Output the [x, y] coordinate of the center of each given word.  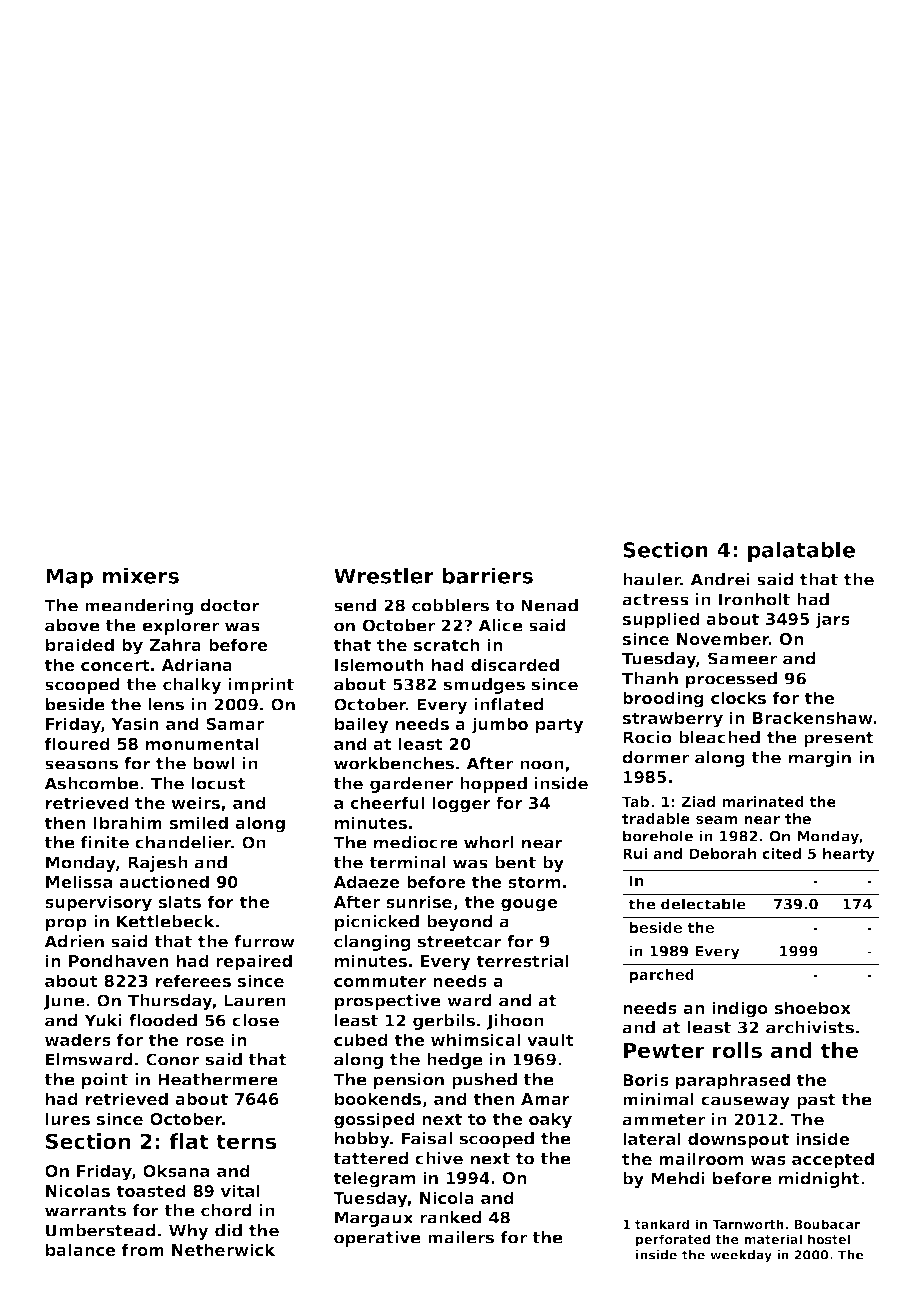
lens [166, 704]
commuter [380, 981]
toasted [151, 1190]
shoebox [813, 1007]
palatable [801, 551]
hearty [849, 855]
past [816, 1101]
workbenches [394, 763]
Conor [173, 1059]
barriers [487, 575]
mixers [140, 575]
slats [180, 901]
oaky [550, 1120]
